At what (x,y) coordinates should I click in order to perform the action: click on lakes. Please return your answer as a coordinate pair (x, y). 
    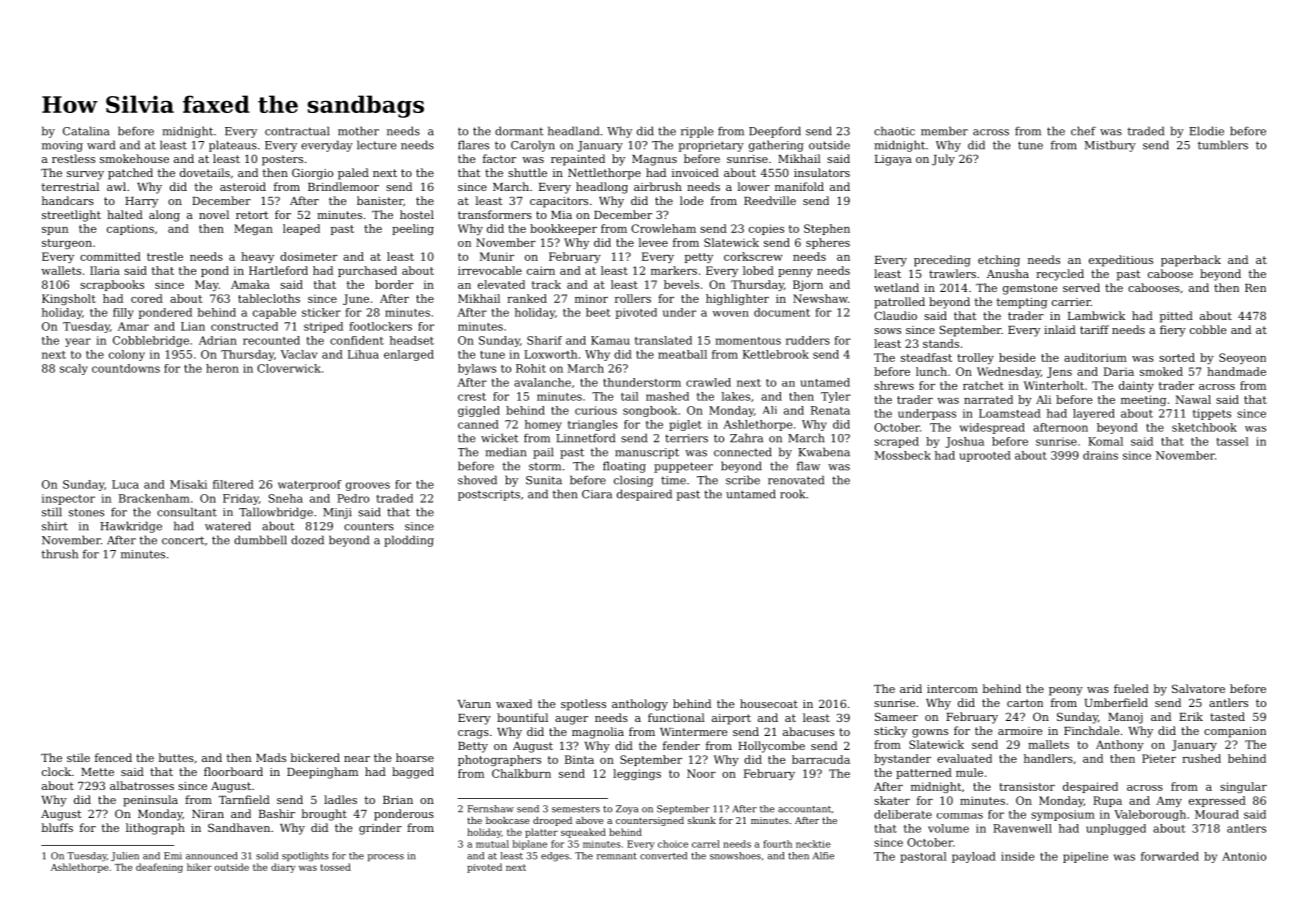
    Looking at the image, I should click on (736, 396).
